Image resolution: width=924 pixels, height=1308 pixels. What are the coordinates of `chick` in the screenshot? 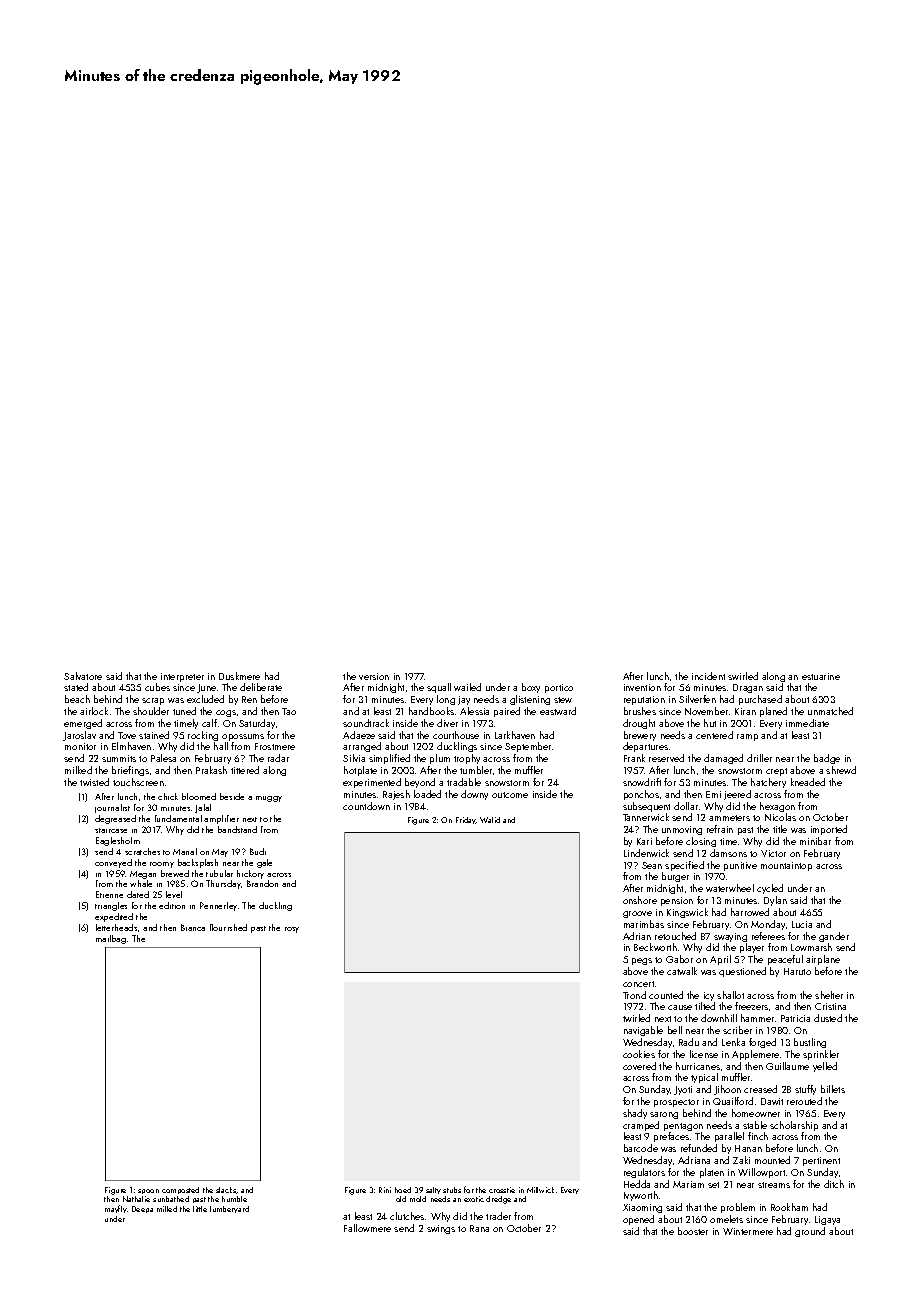 It's located at (168, 796).
